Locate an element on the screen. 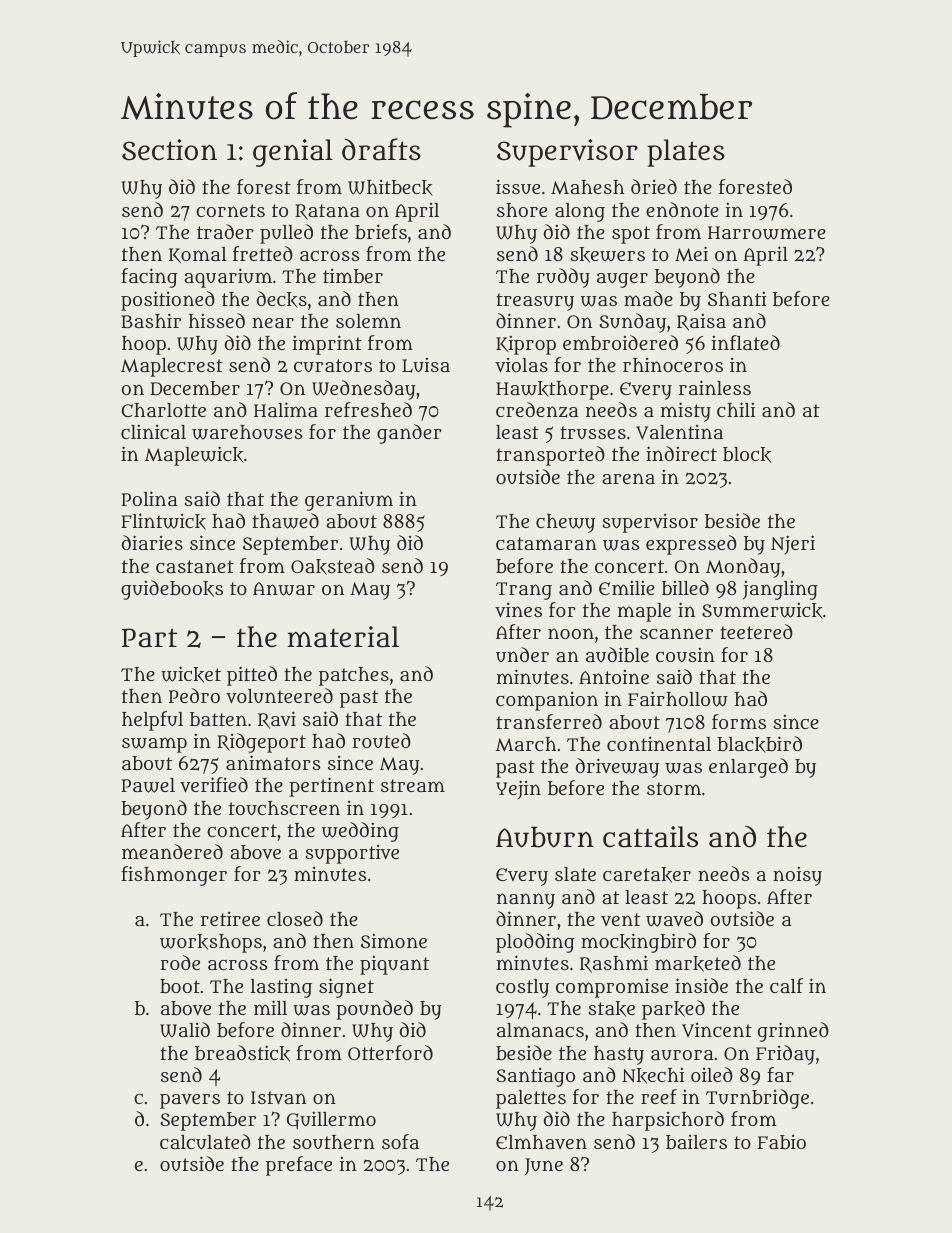  teetered is located at coordinates (756, 631).
